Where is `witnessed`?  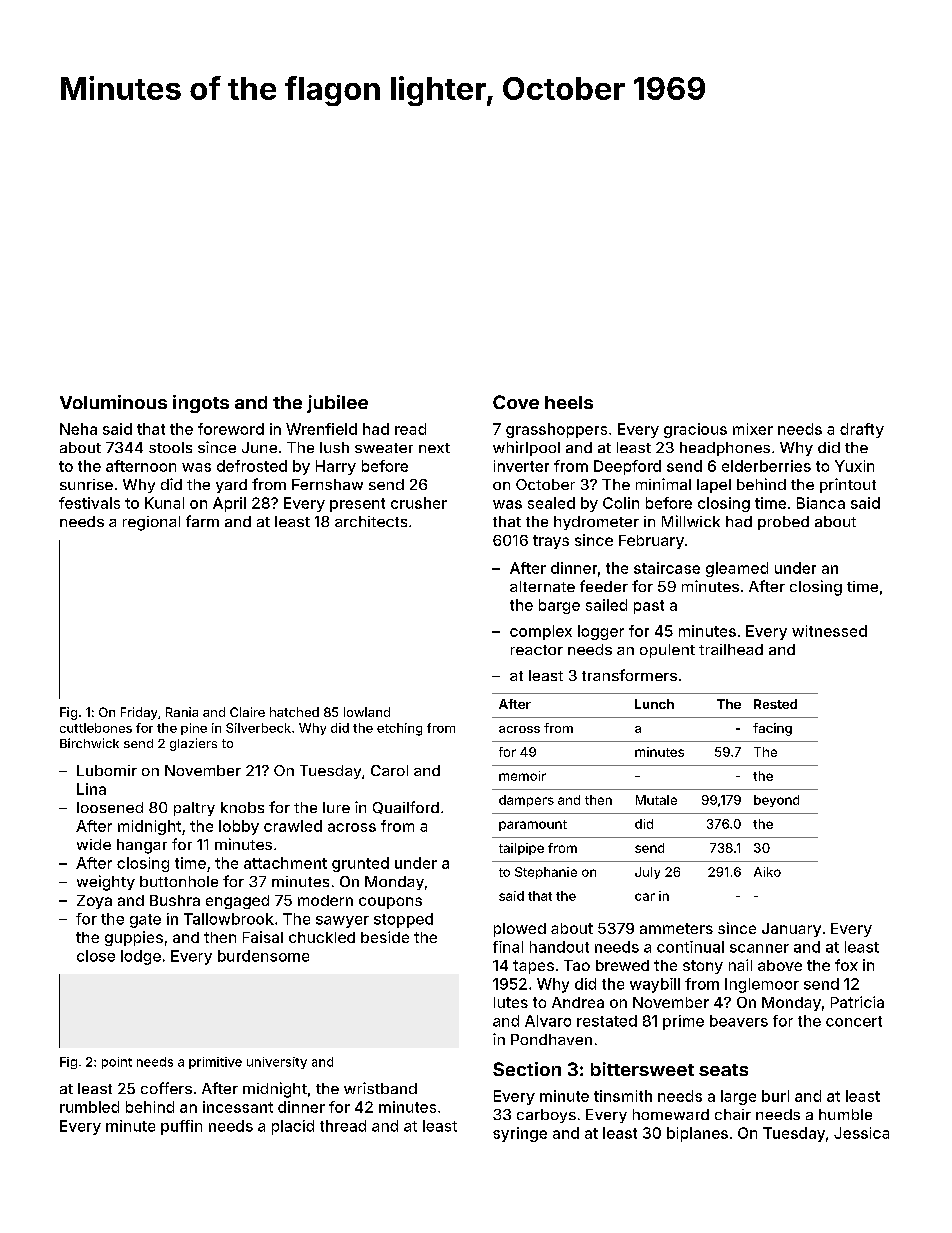 witnessed is located at coordinates (829, 631).
